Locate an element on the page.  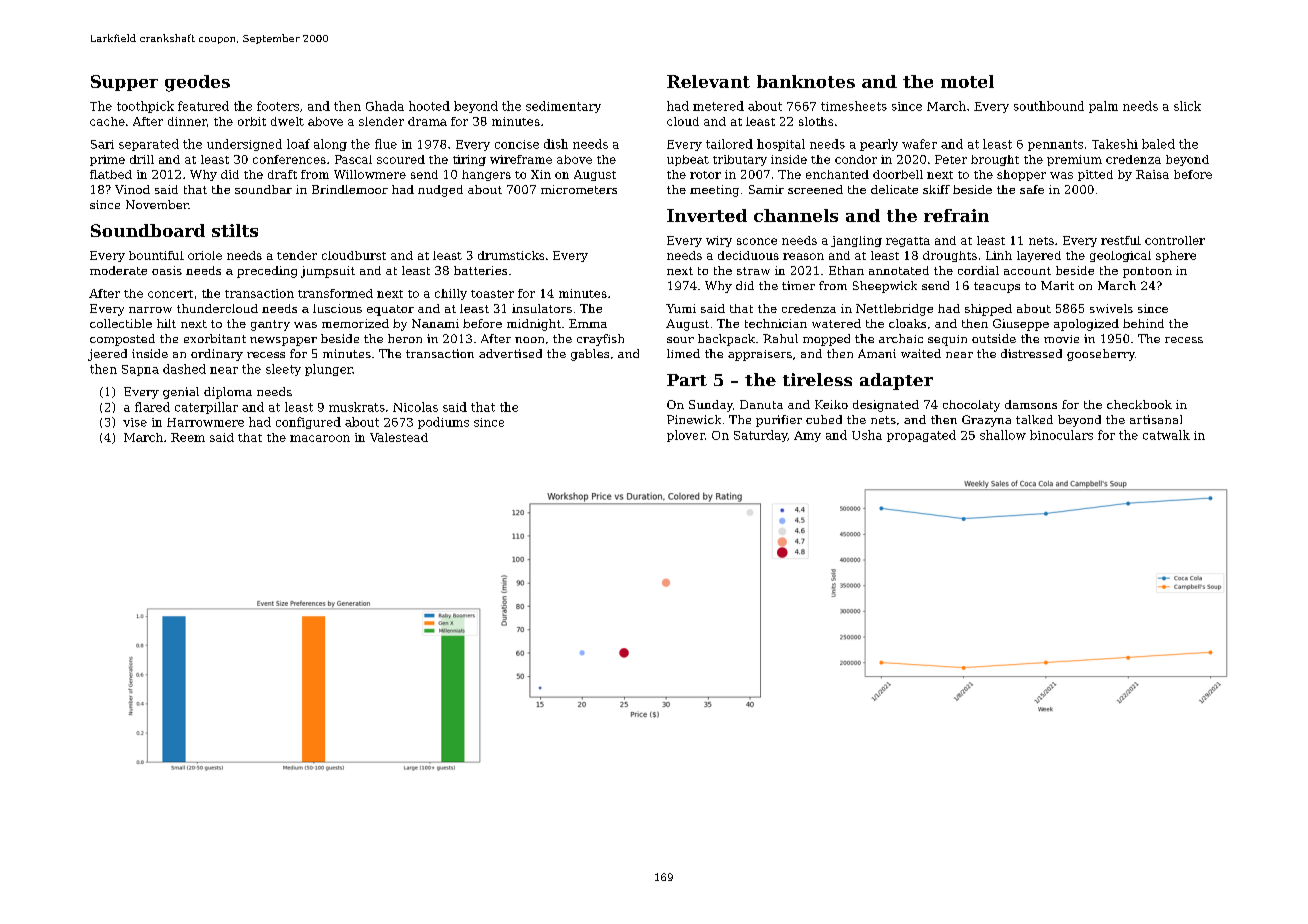
geodes is located at coordinates (197, 83).
